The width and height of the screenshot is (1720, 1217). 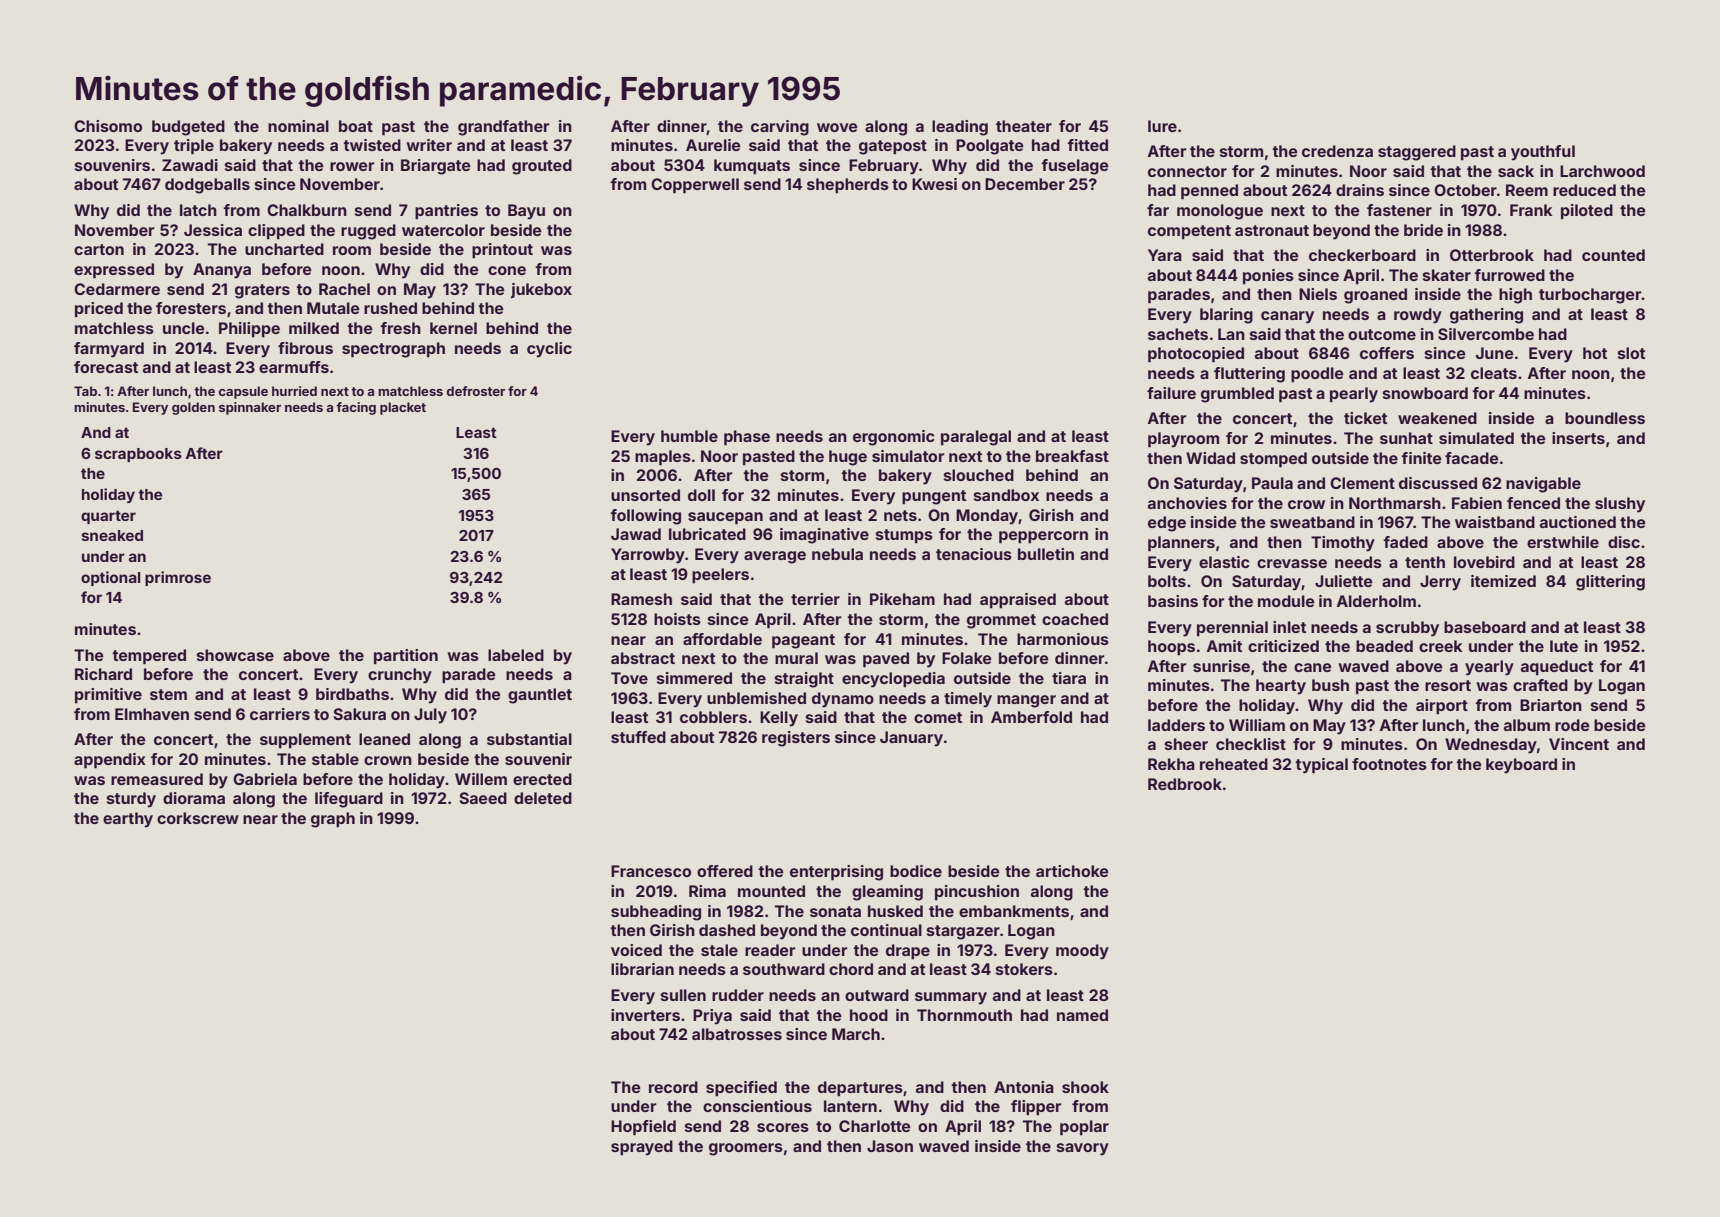 I want to click on sprayed, so click(x=642, y=1148).
